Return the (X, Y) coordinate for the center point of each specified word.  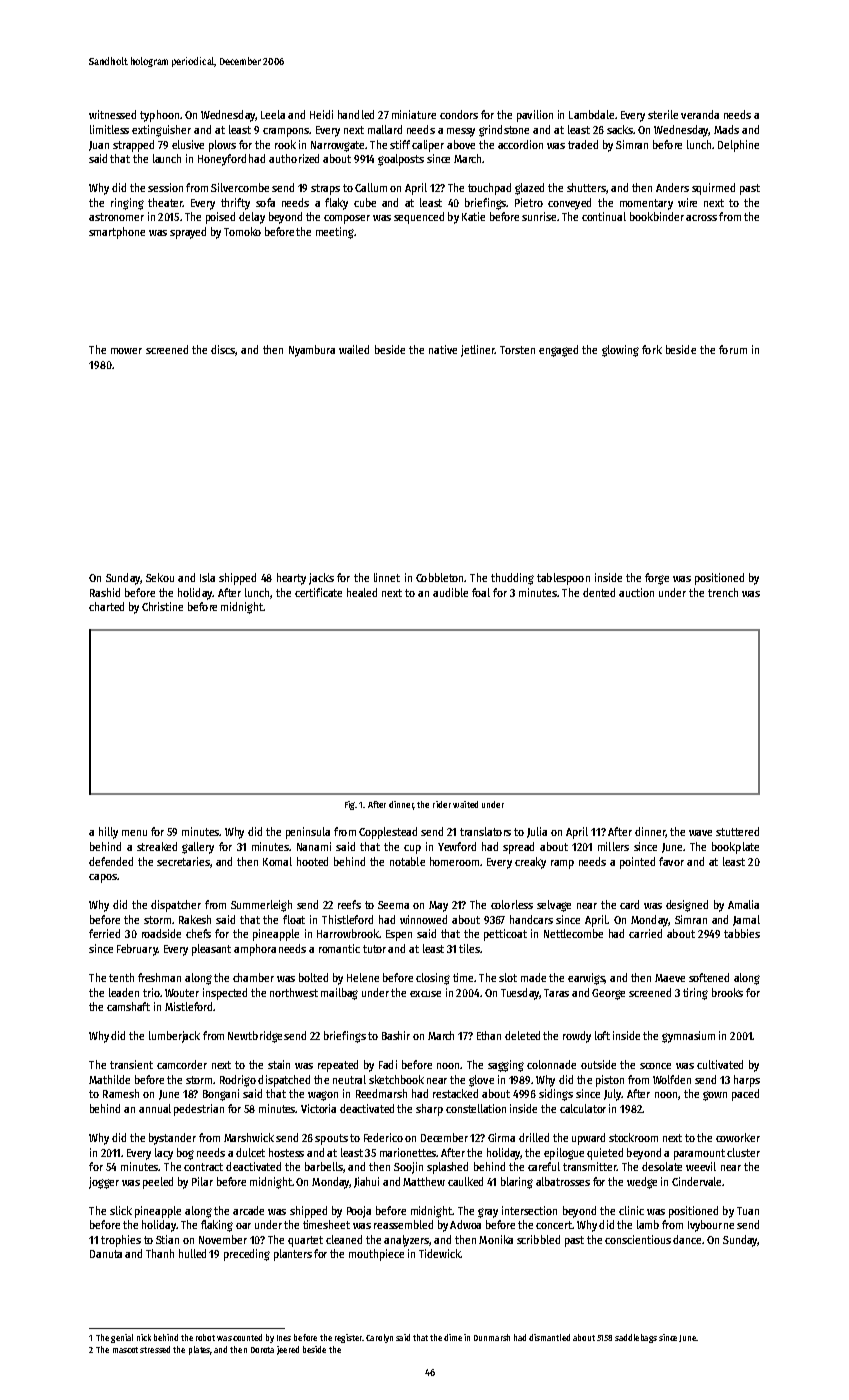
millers (613, 846)
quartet (305, 1241)
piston (610, 1081)
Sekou (160, 577)
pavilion (535, 116)
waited (465, 804)
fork (652, 349)
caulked (465, 1181)
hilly (108, 833)
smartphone (117, 233)
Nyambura (312, 351)
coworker (738, 1137)
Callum (371, 187)
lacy (164, 1154)
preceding (247, 1255)
